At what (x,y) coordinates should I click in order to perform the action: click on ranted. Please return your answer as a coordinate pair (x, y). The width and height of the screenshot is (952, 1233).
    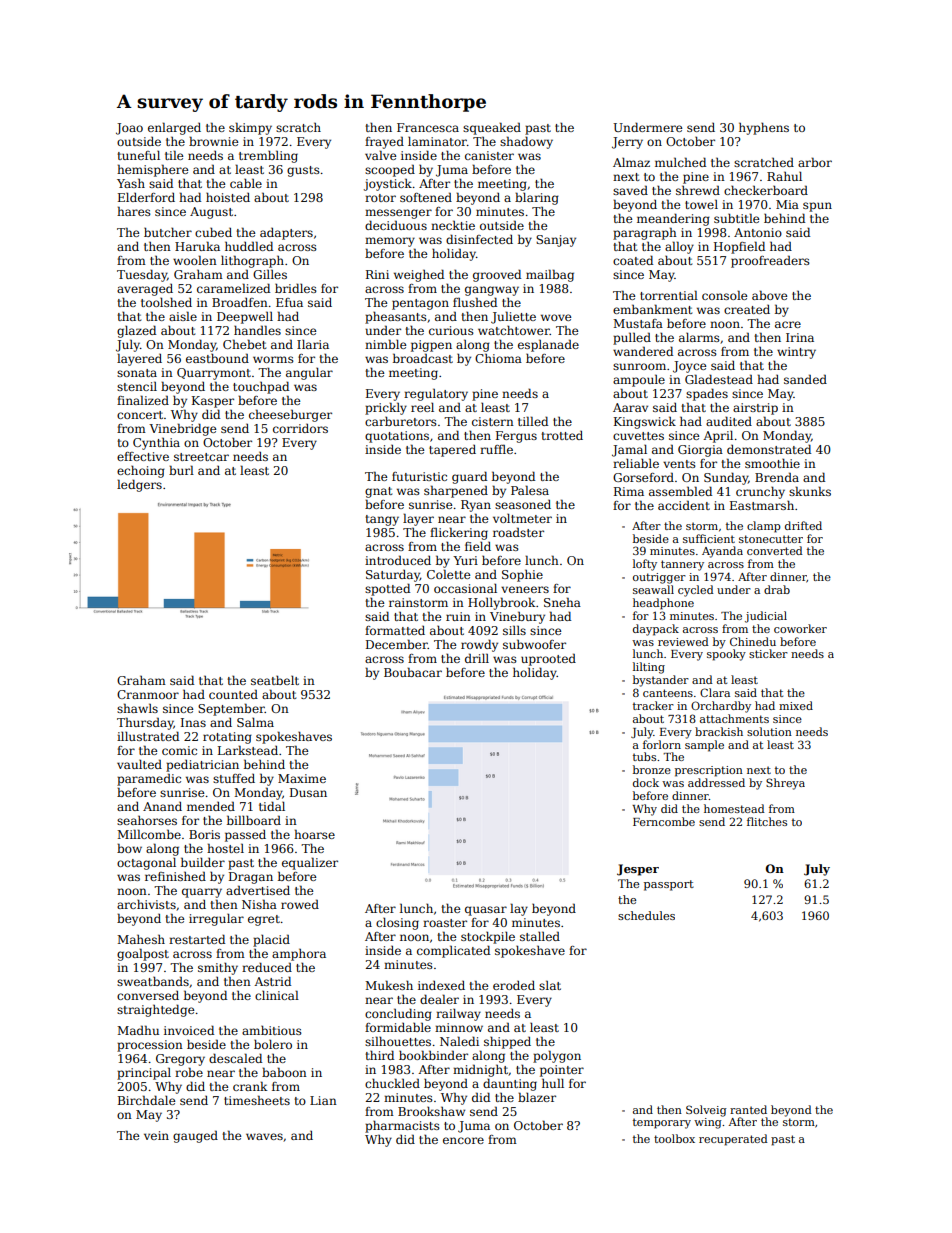
    Looking at the image, I should click on (748, 1109).
